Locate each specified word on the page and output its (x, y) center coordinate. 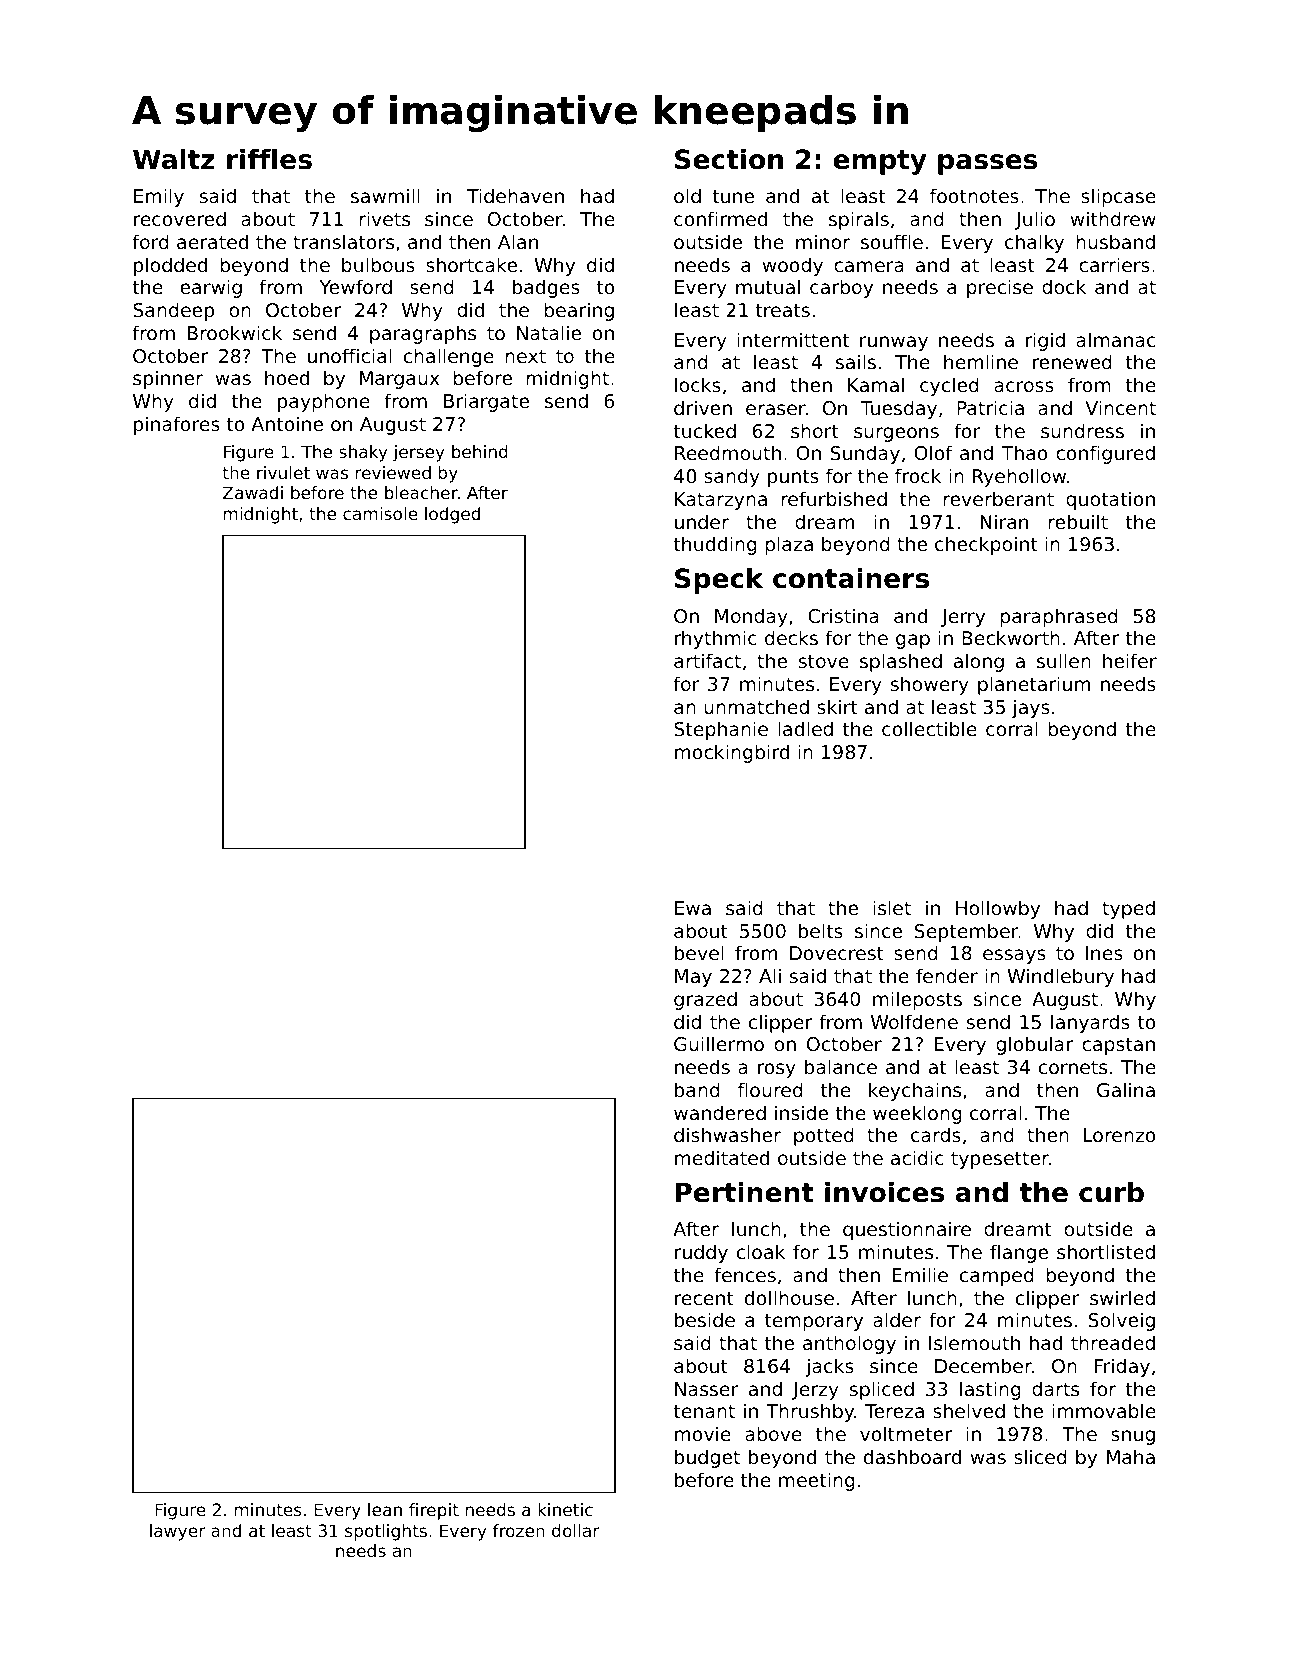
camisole (380, 513)
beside (705, 1319)
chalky (1034, 243)
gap (913, 641)
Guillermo (719, 1043)
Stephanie (721, 730)
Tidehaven (515, 195)
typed (1128, 909)
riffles (269, 159)
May (693, 978)
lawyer (178, 1532)
